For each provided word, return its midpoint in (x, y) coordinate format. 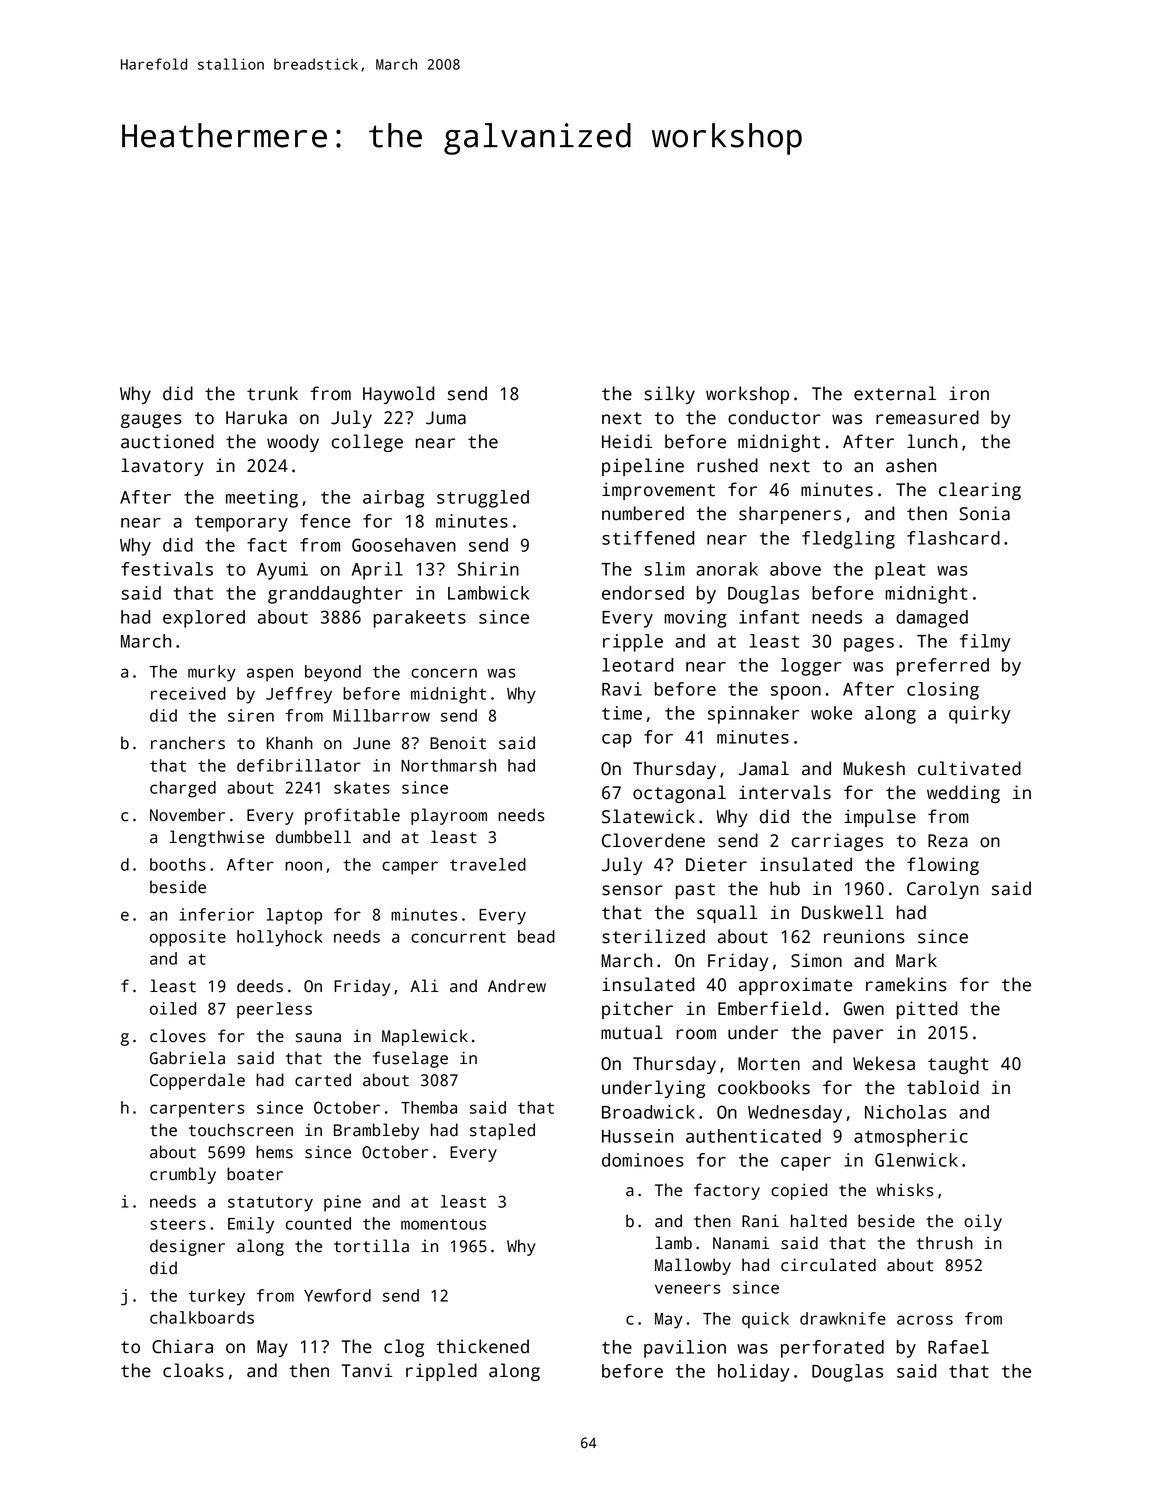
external (895, 393)
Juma (446, 418)
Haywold (398, 395)
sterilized (653, 936)
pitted (927, 1010)
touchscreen (241, 1130)
